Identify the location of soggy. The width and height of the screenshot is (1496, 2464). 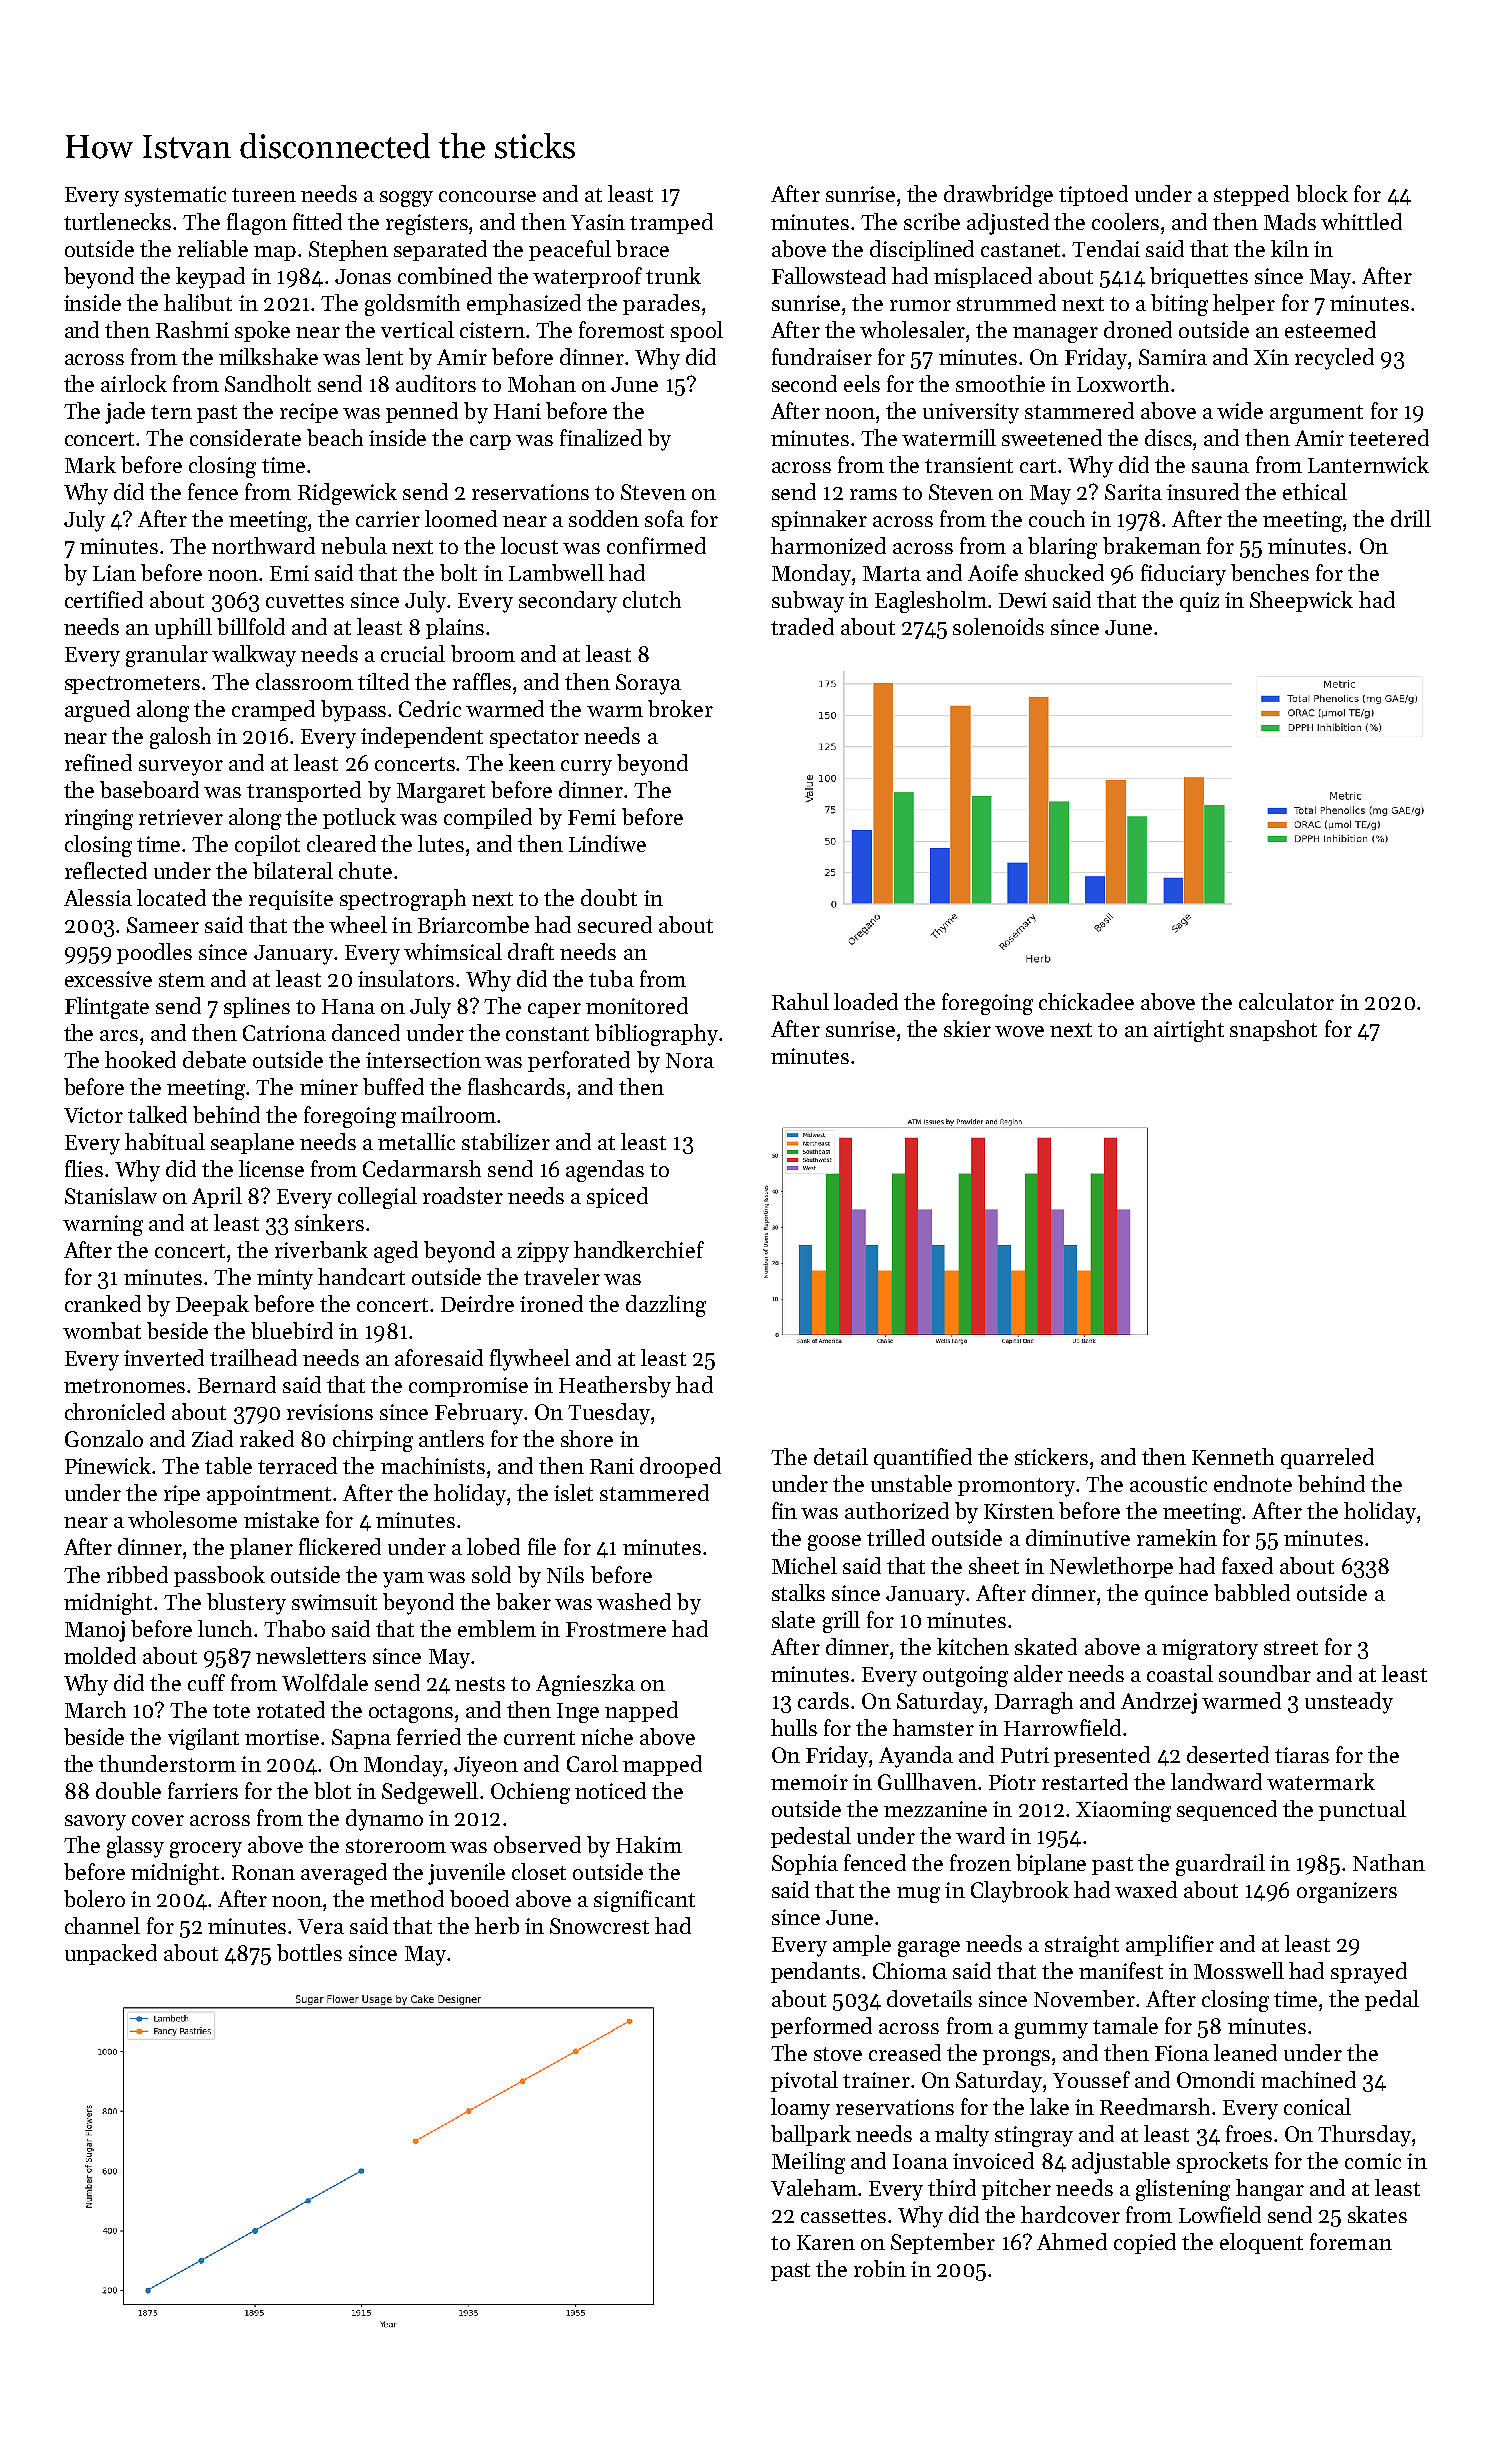
(406, 199).
